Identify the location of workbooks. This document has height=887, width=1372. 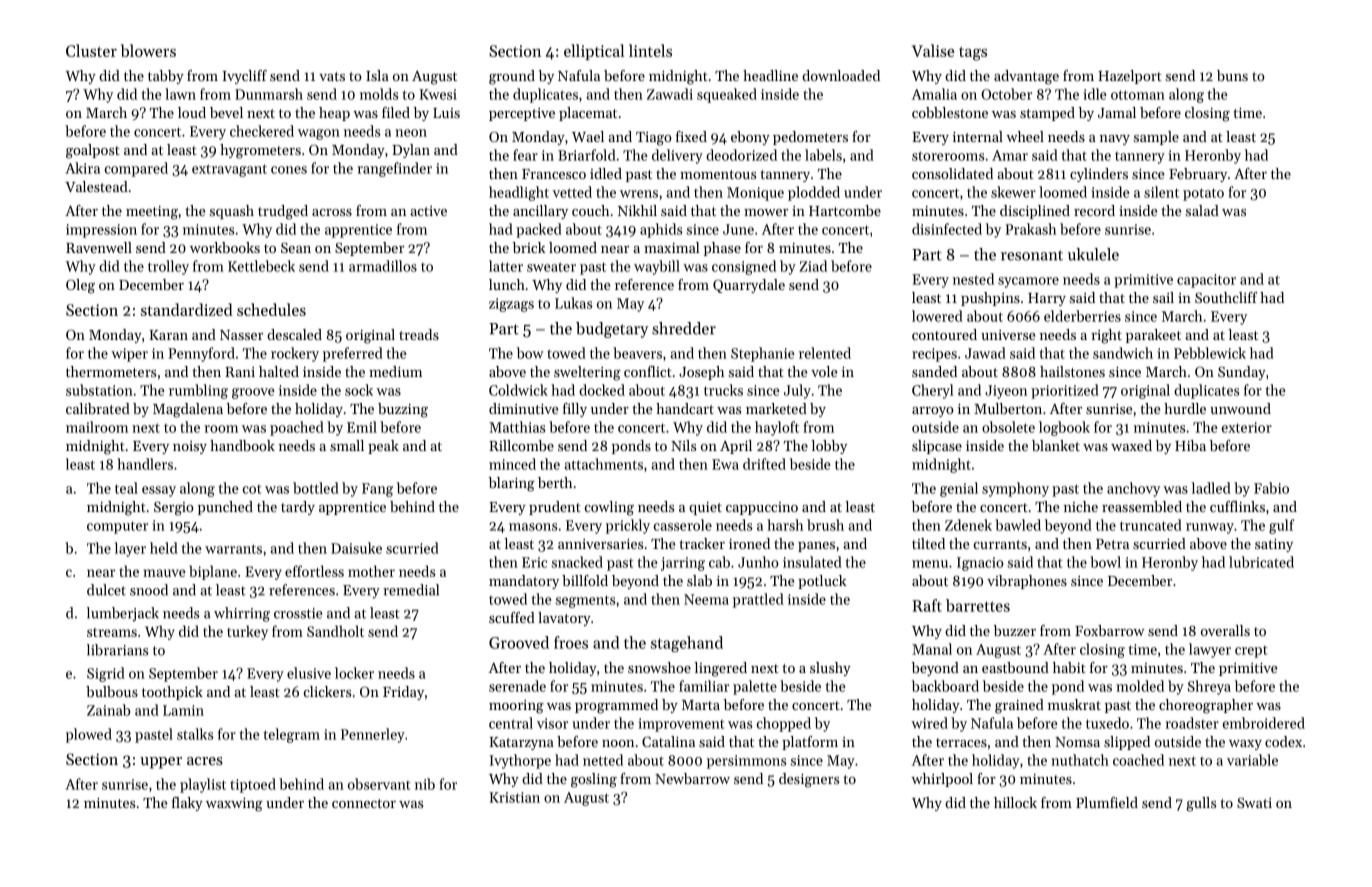
(225, 247).
